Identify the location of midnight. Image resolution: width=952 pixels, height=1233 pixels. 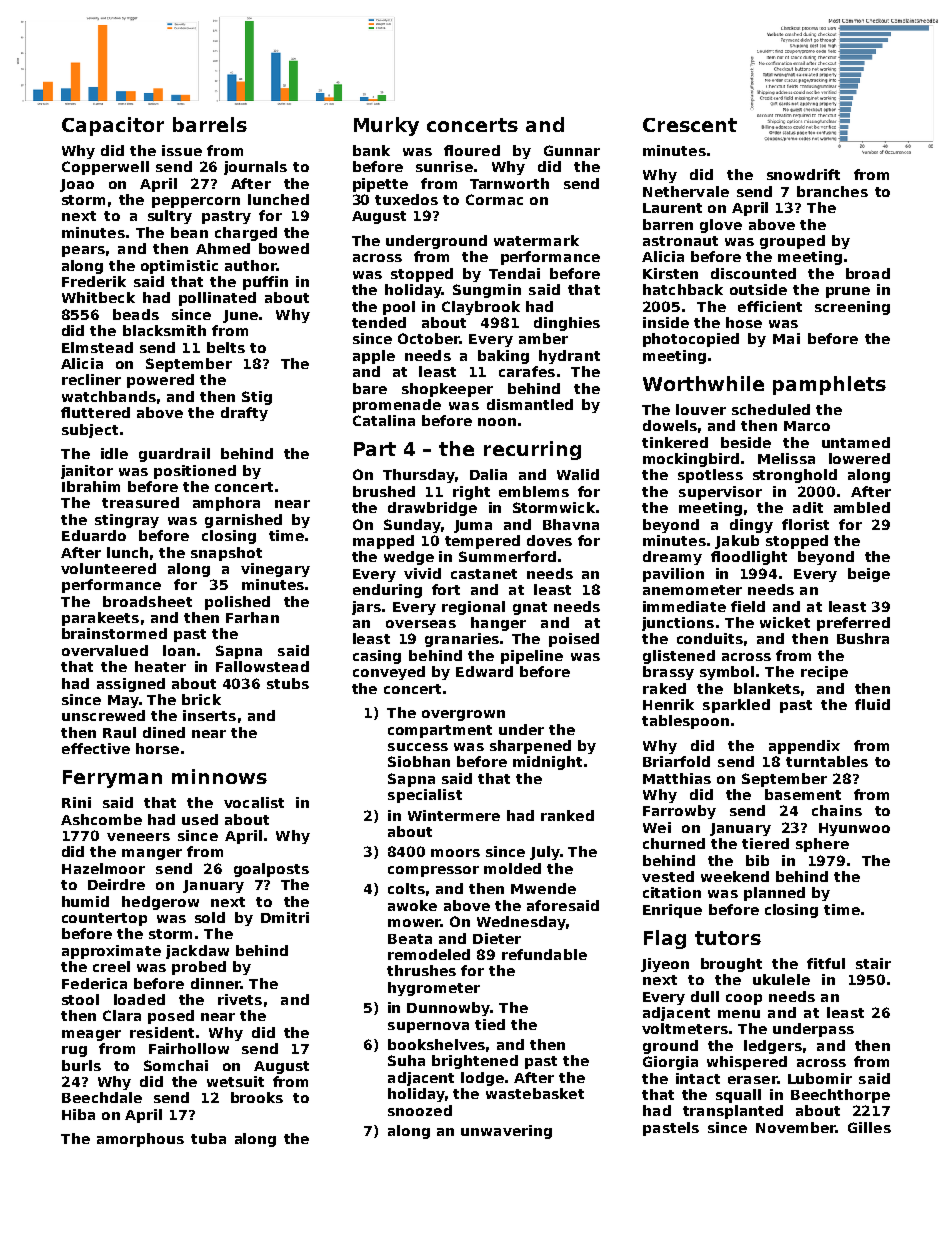
(547, 763).
